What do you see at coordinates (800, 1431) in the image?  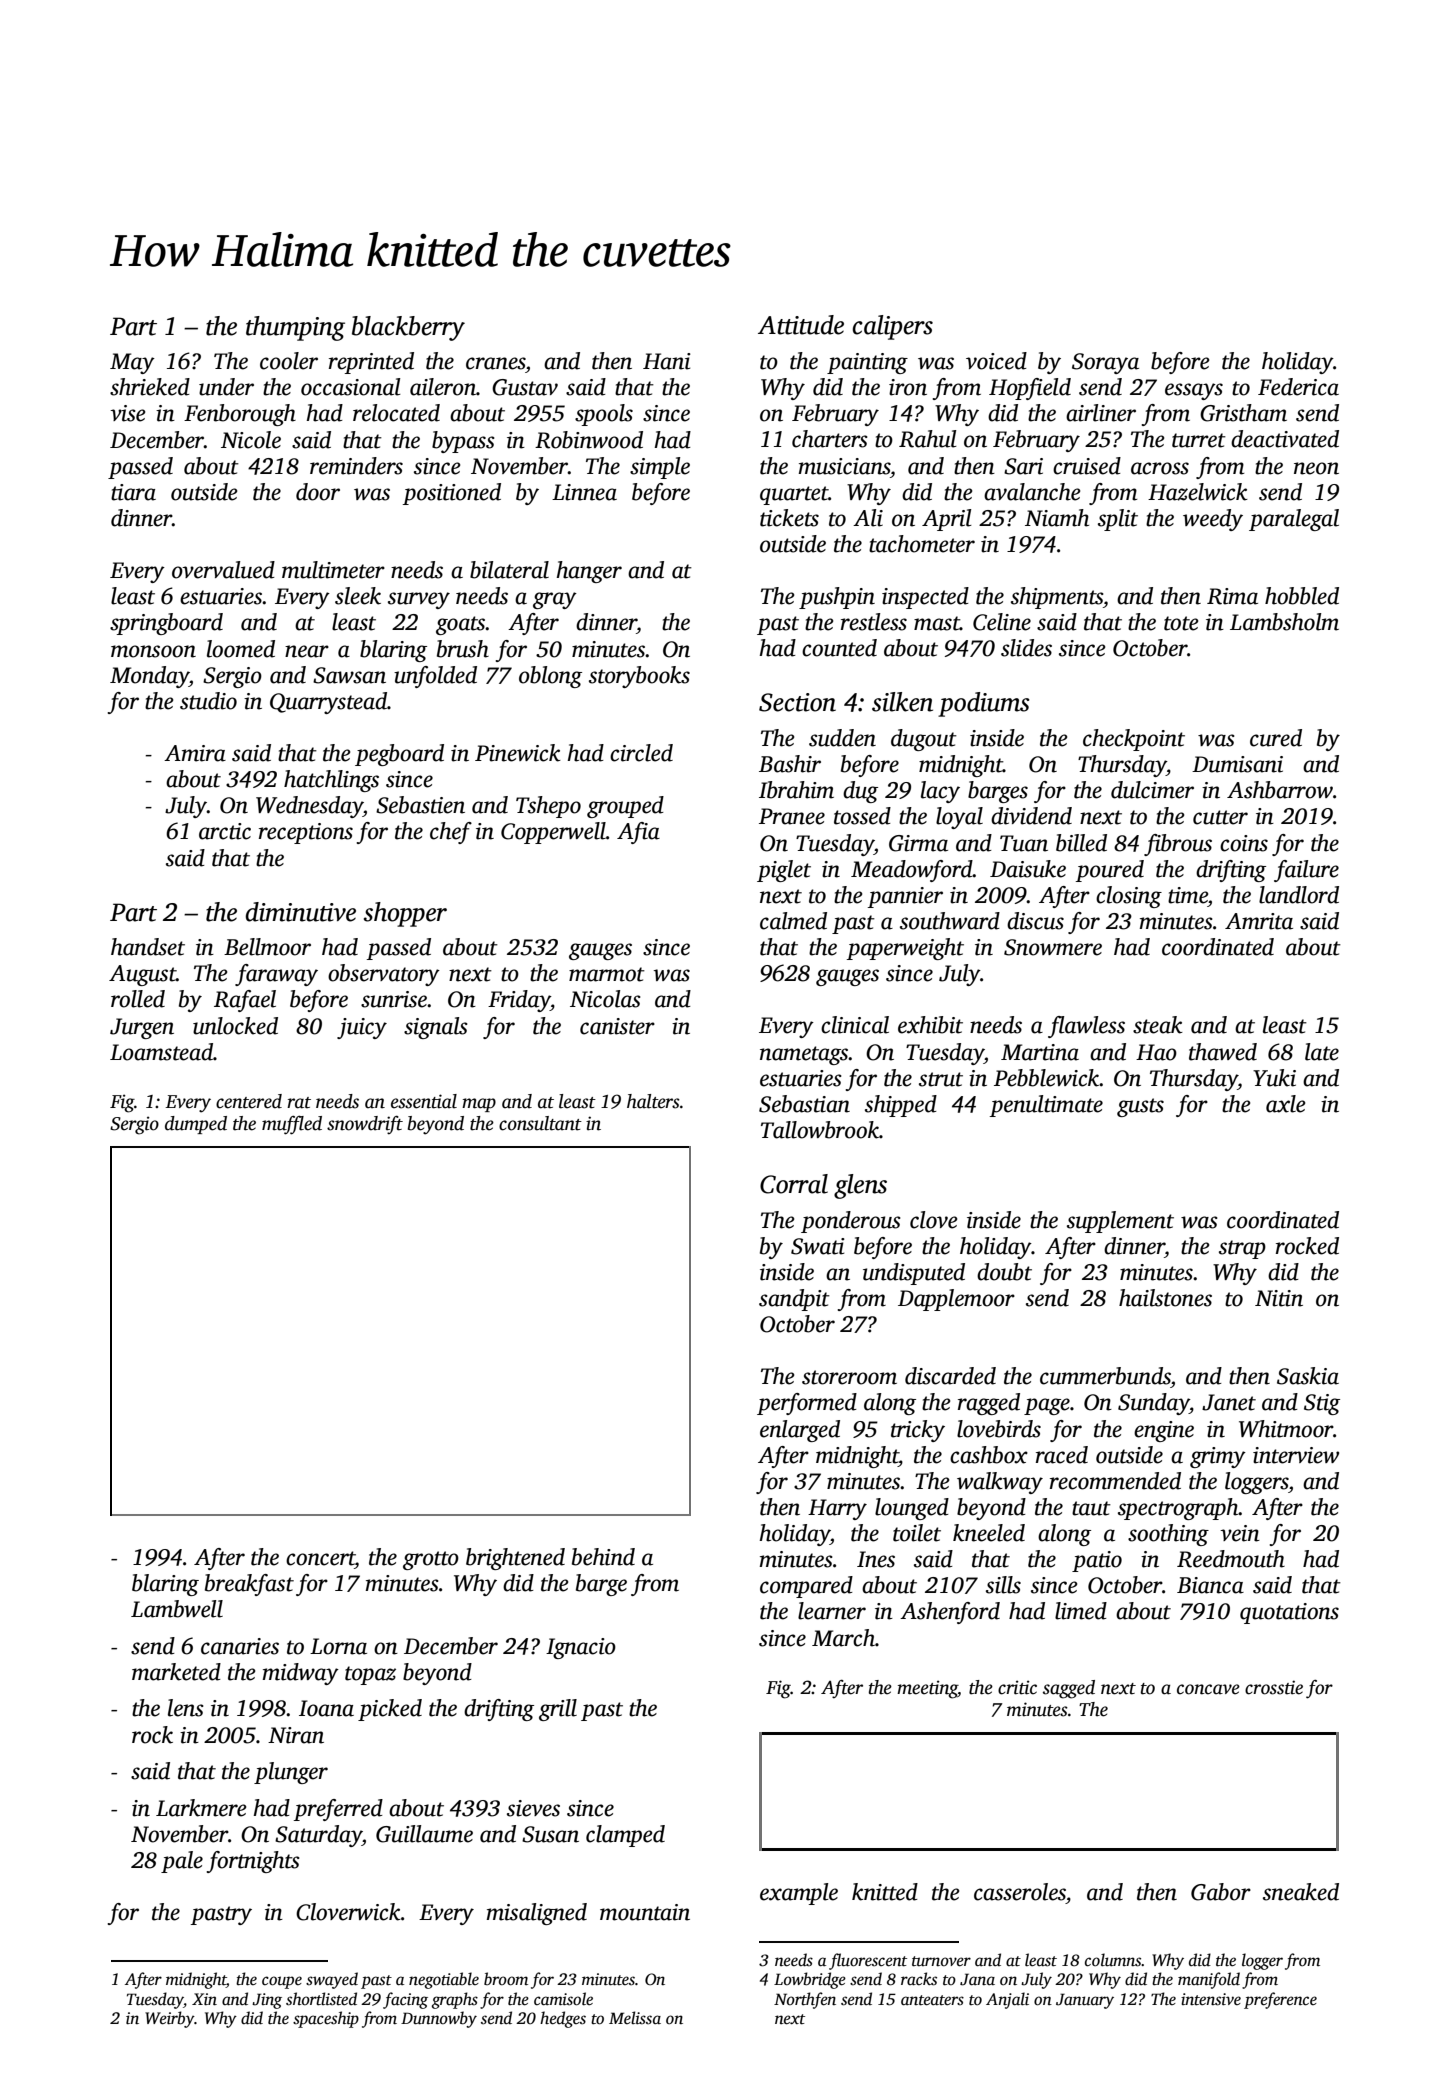 I see `enlarged` at bounding box center [800, 1431].
